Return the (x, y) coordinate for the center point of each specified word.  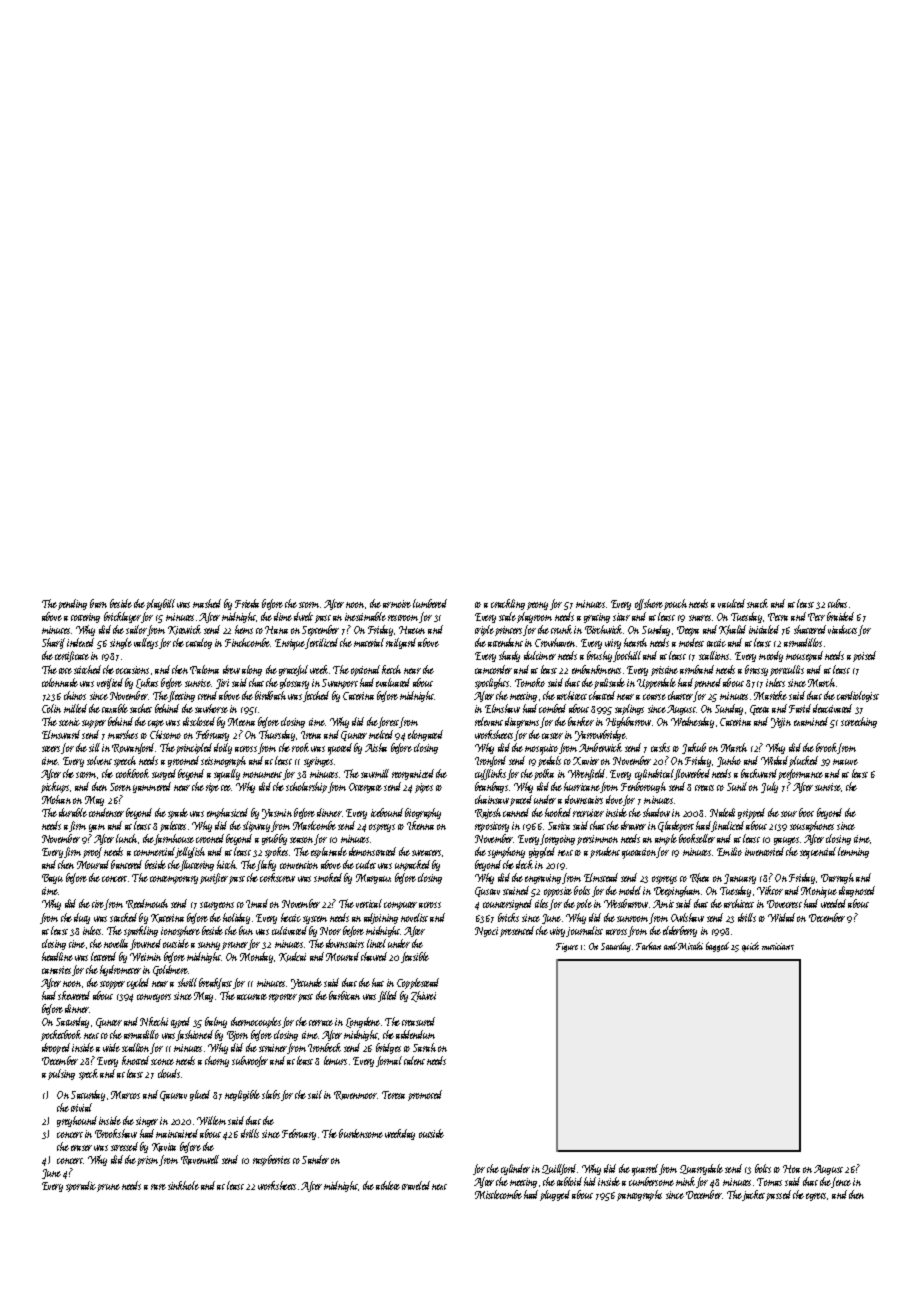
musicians (778, 946)
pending (72, 604)
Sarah (424, 1047)
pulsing (61, 1074)
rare (158, 1187)
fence (841, 1182)
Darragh (837, 878)
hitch (227, 864)
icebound (387, 812)
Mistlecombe (498, 1194)
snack (757, 603)
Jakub (694, 748)
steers (51, 749)
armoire (397, 604)
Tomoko (530, 682)
